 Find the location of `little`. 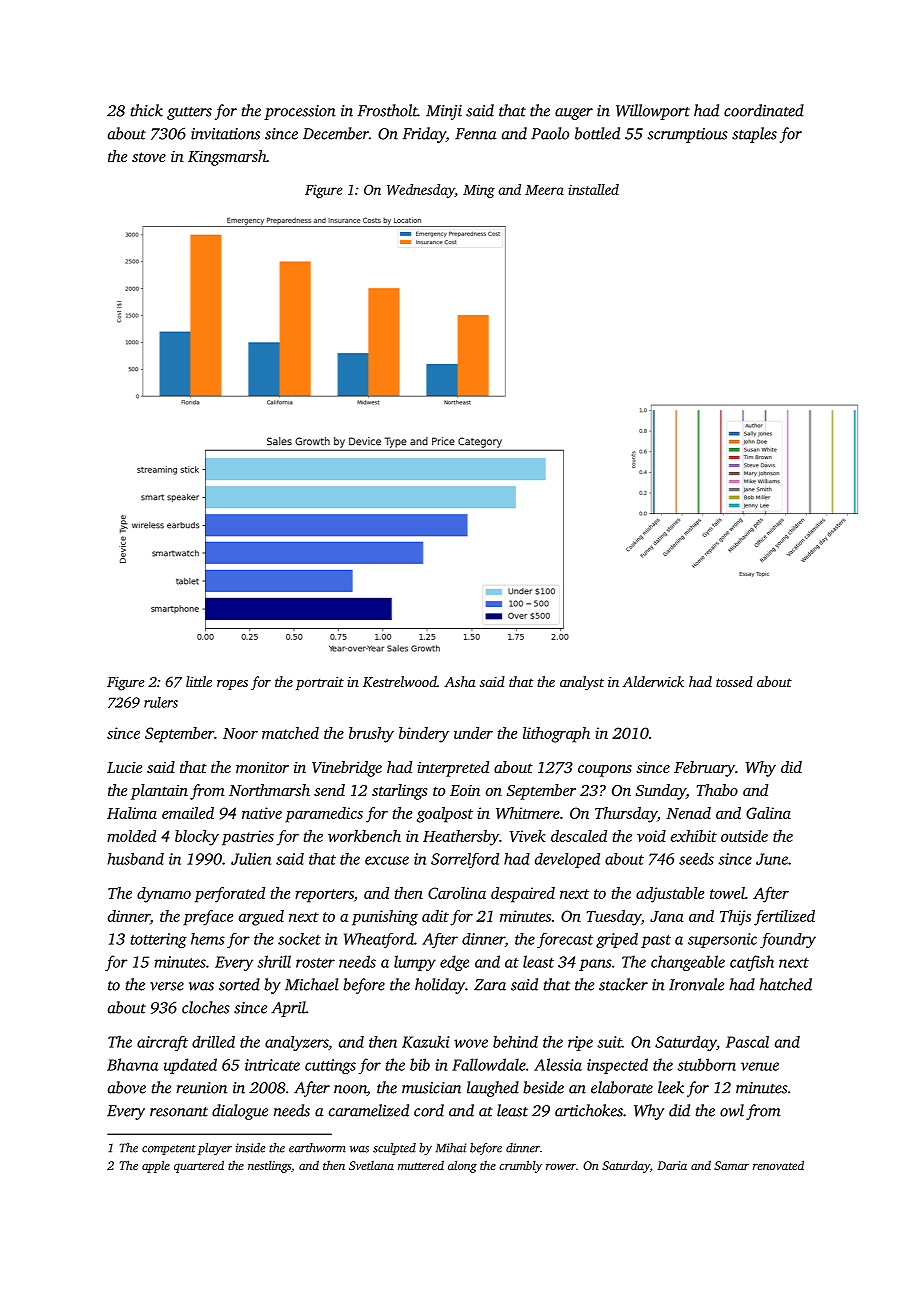

little is located at coordinates (199, 681).
